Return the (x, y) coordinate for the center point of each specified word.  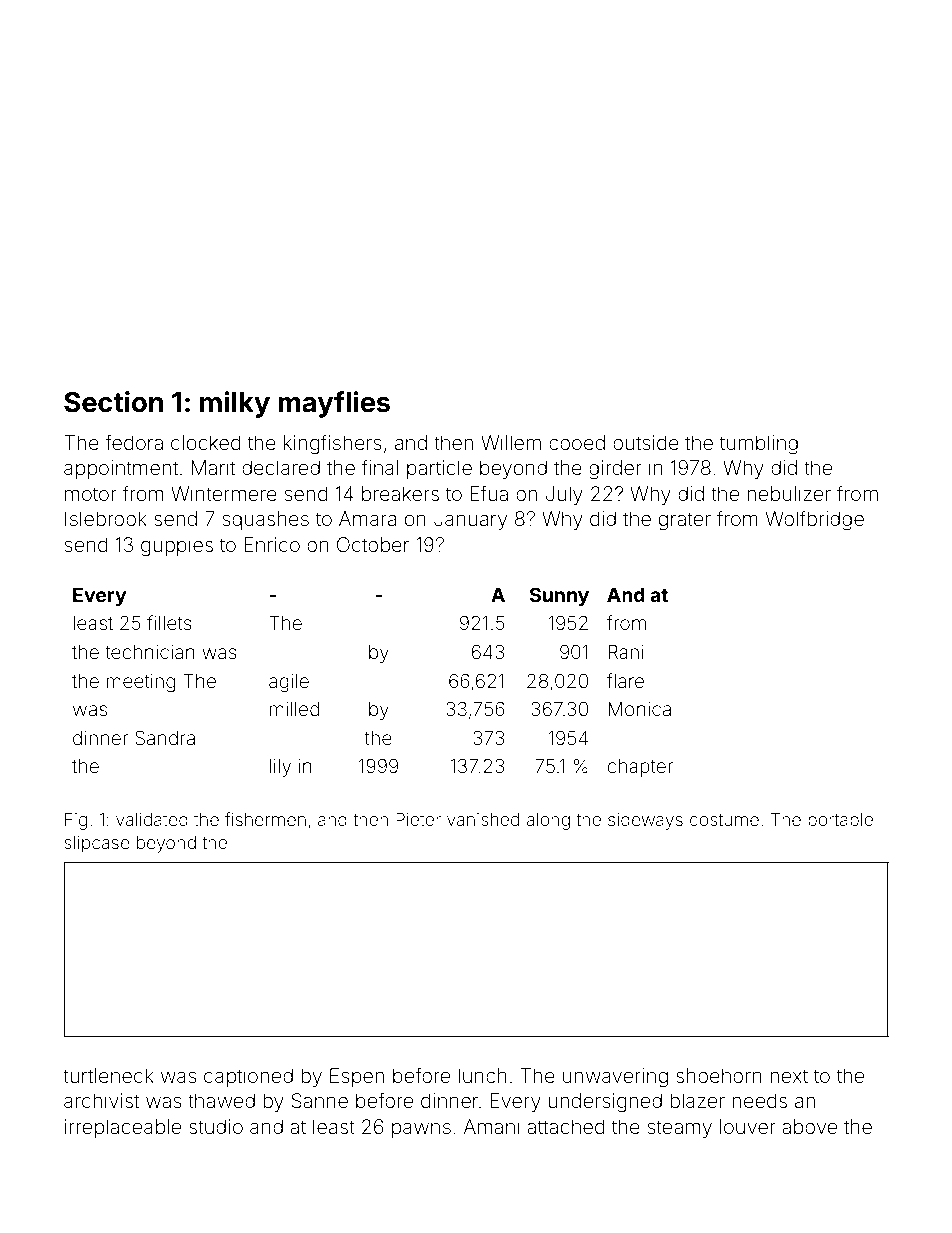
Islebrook (106, 518)
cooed (577, 442)
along (548, 821)
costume (724, 820)
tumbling (759, 445)
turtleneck (108, 1075)
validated (152, 819)
